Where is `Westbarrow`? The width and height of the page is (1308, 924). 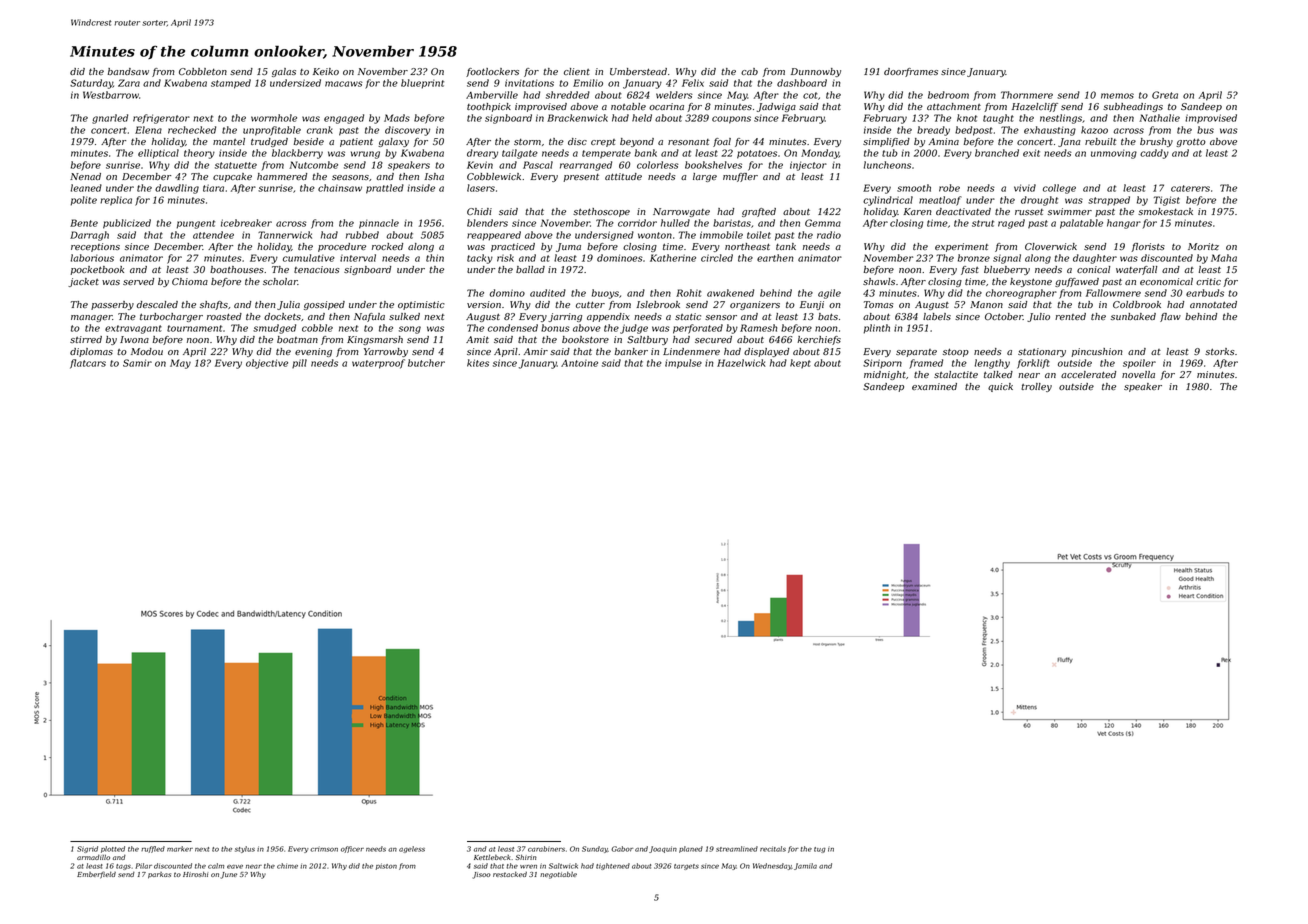 Westbarrow is located at coordinates (111, 95).
